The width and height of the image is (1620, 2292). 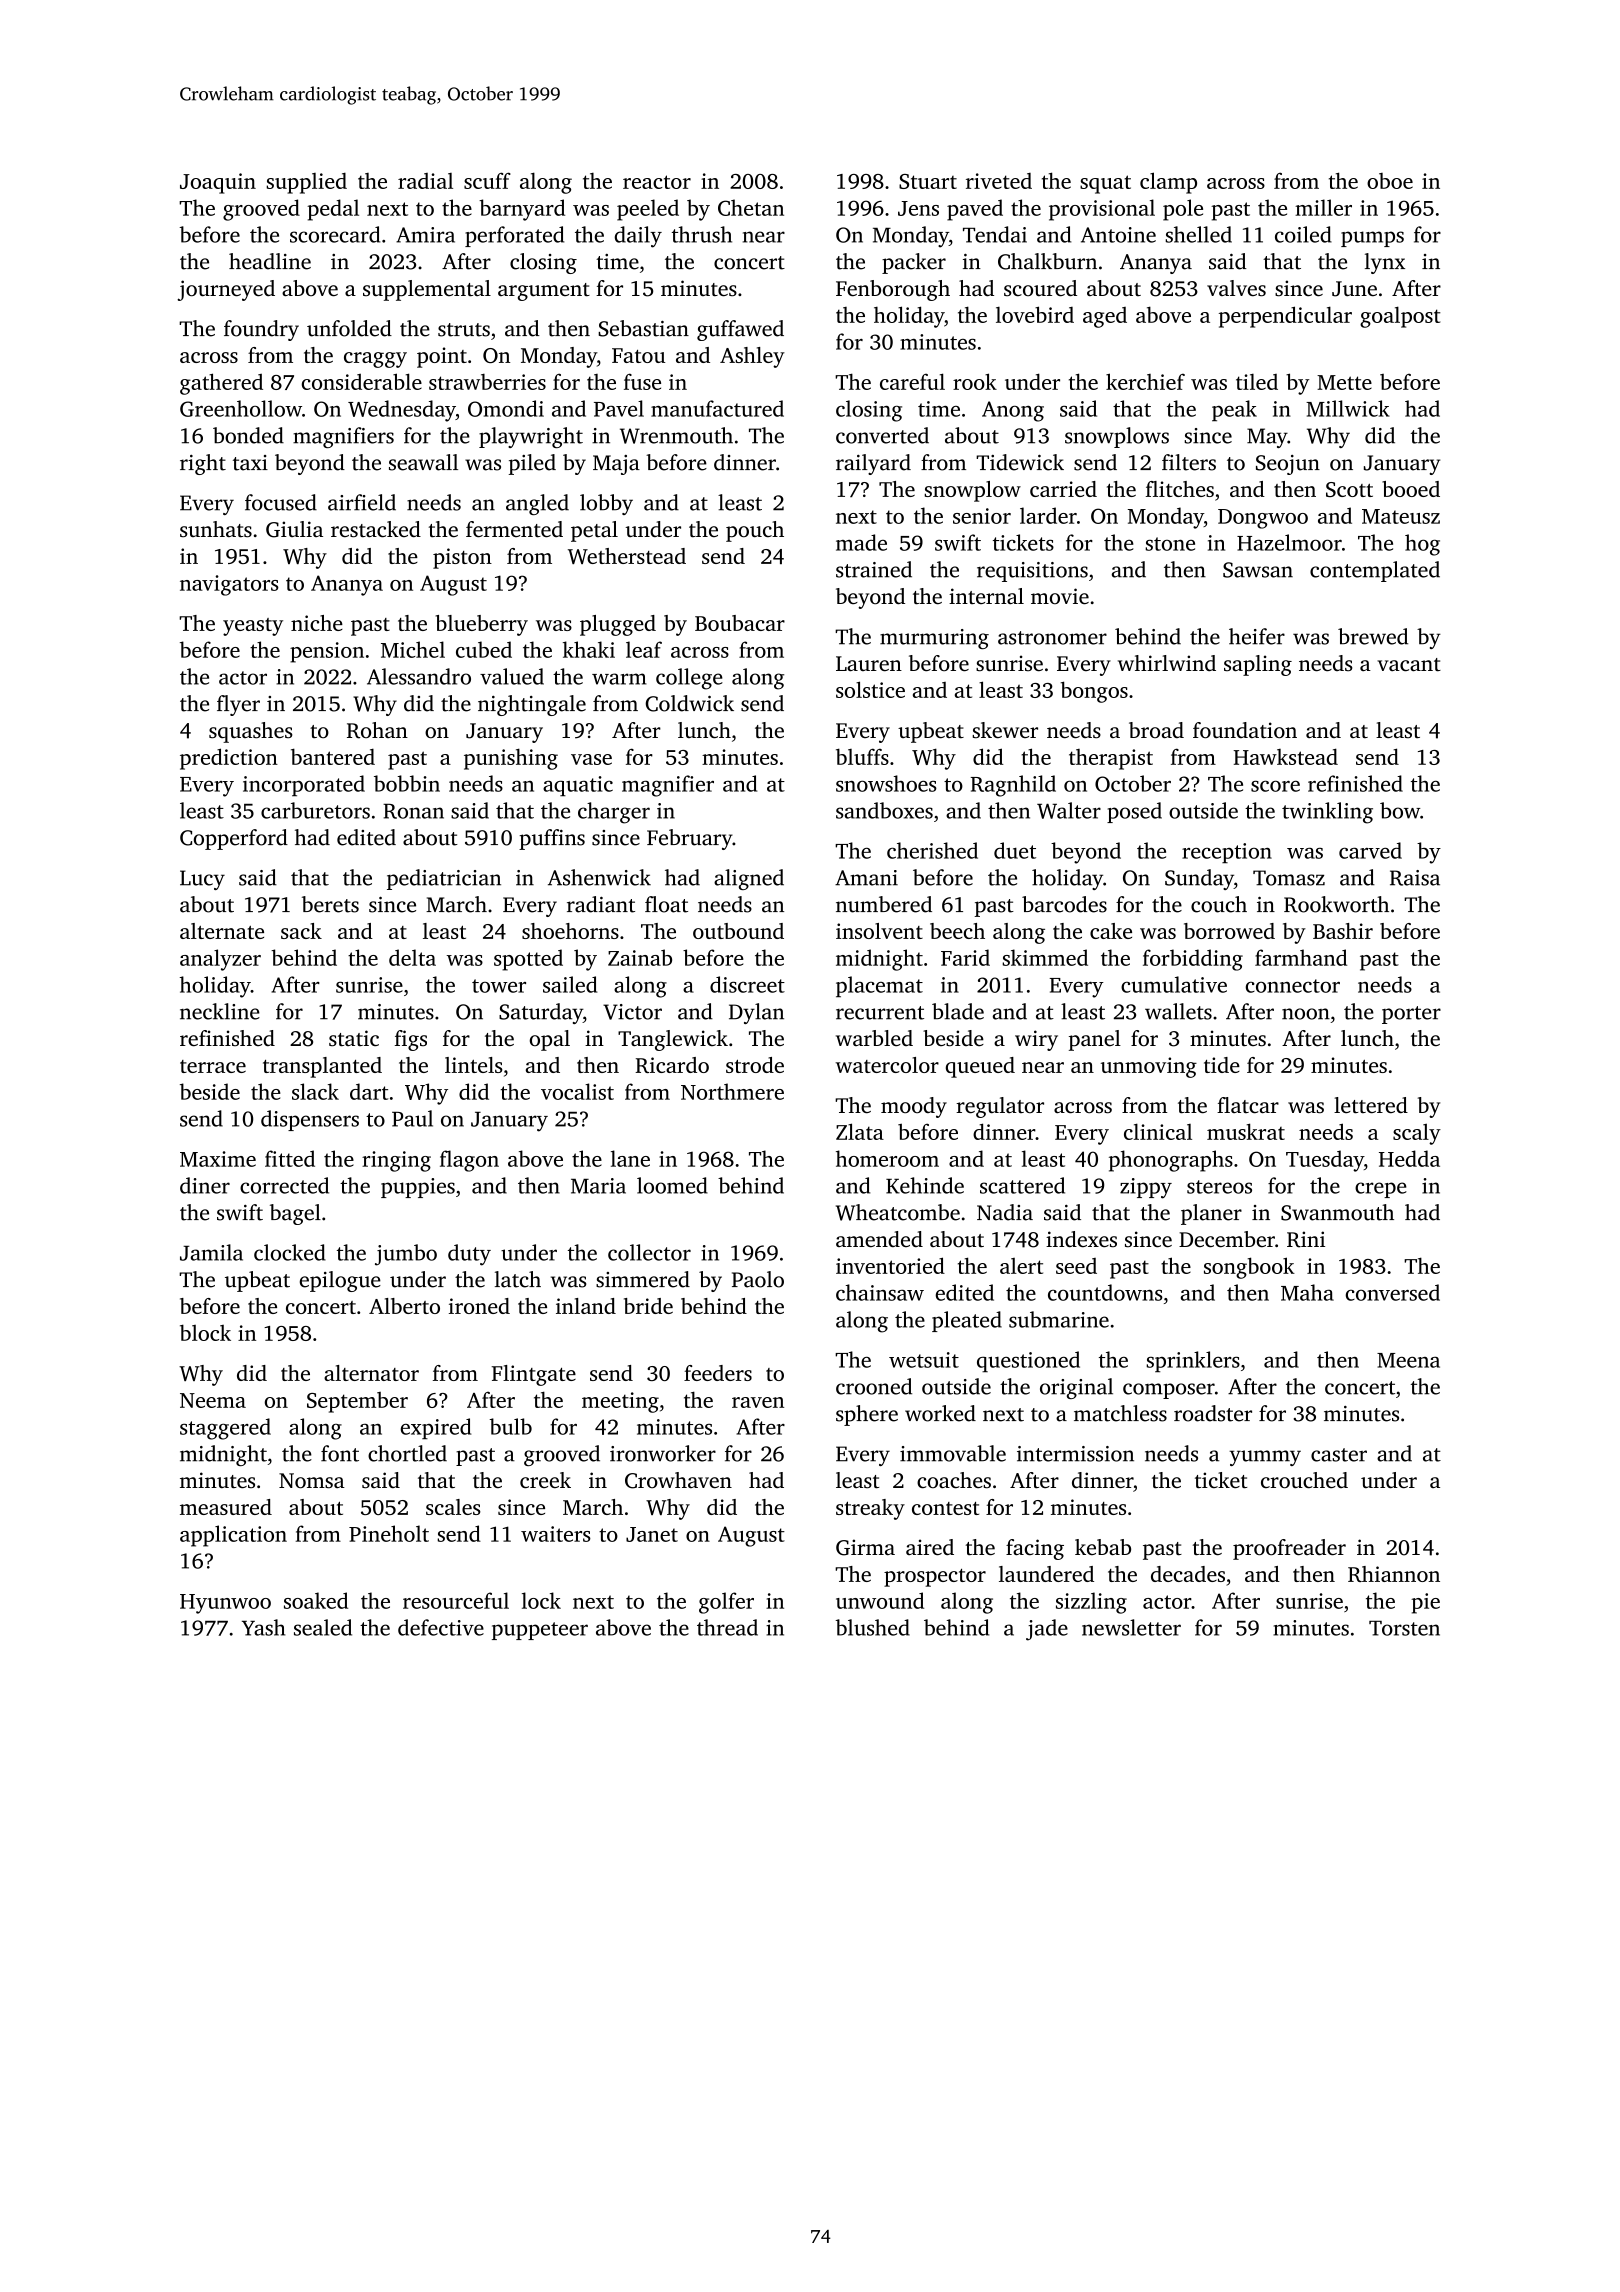 I want to click on Alessandro, so click(x=419, y=676).
